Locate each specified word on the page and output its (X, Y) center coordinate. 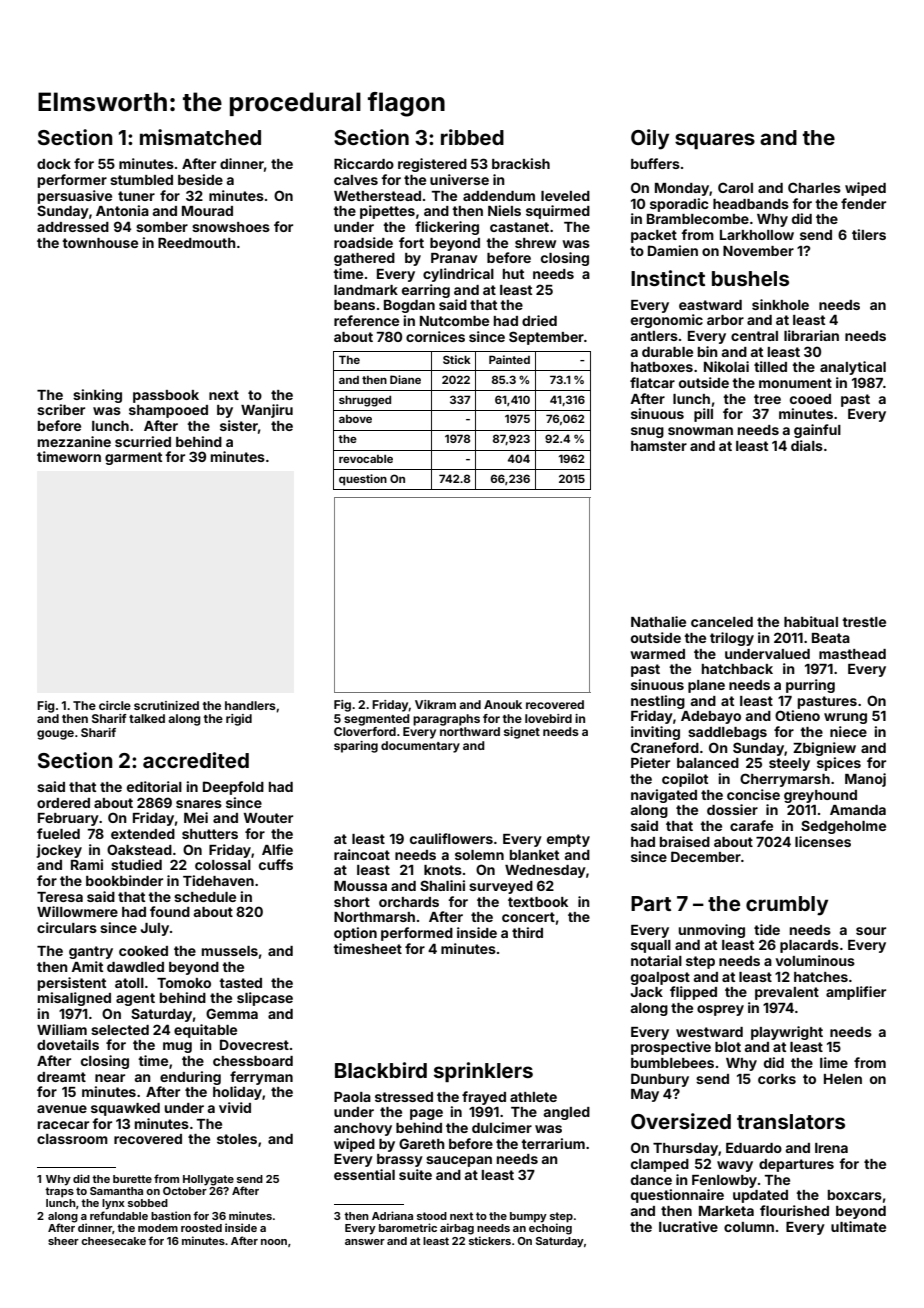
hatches (821, 977)
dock (54, 164)
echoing (550, 1229)
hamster (659, 446)
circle (115, 705)
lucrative (688, 1226)
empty (568, 840)
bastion (171, 1215)
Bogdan (409, 306)
